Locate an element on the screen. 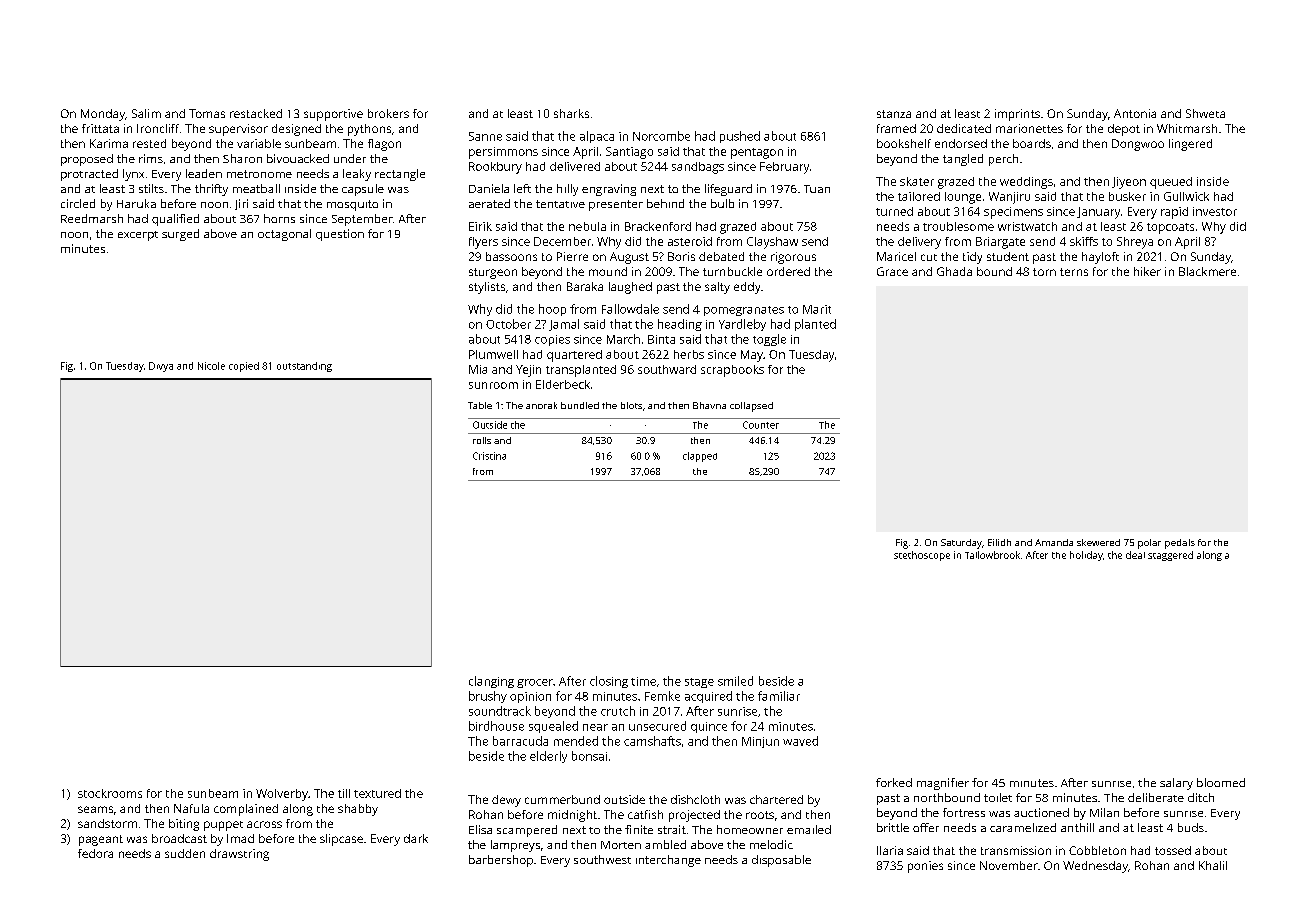  stethoscope is located at coordinates (922, 556).
